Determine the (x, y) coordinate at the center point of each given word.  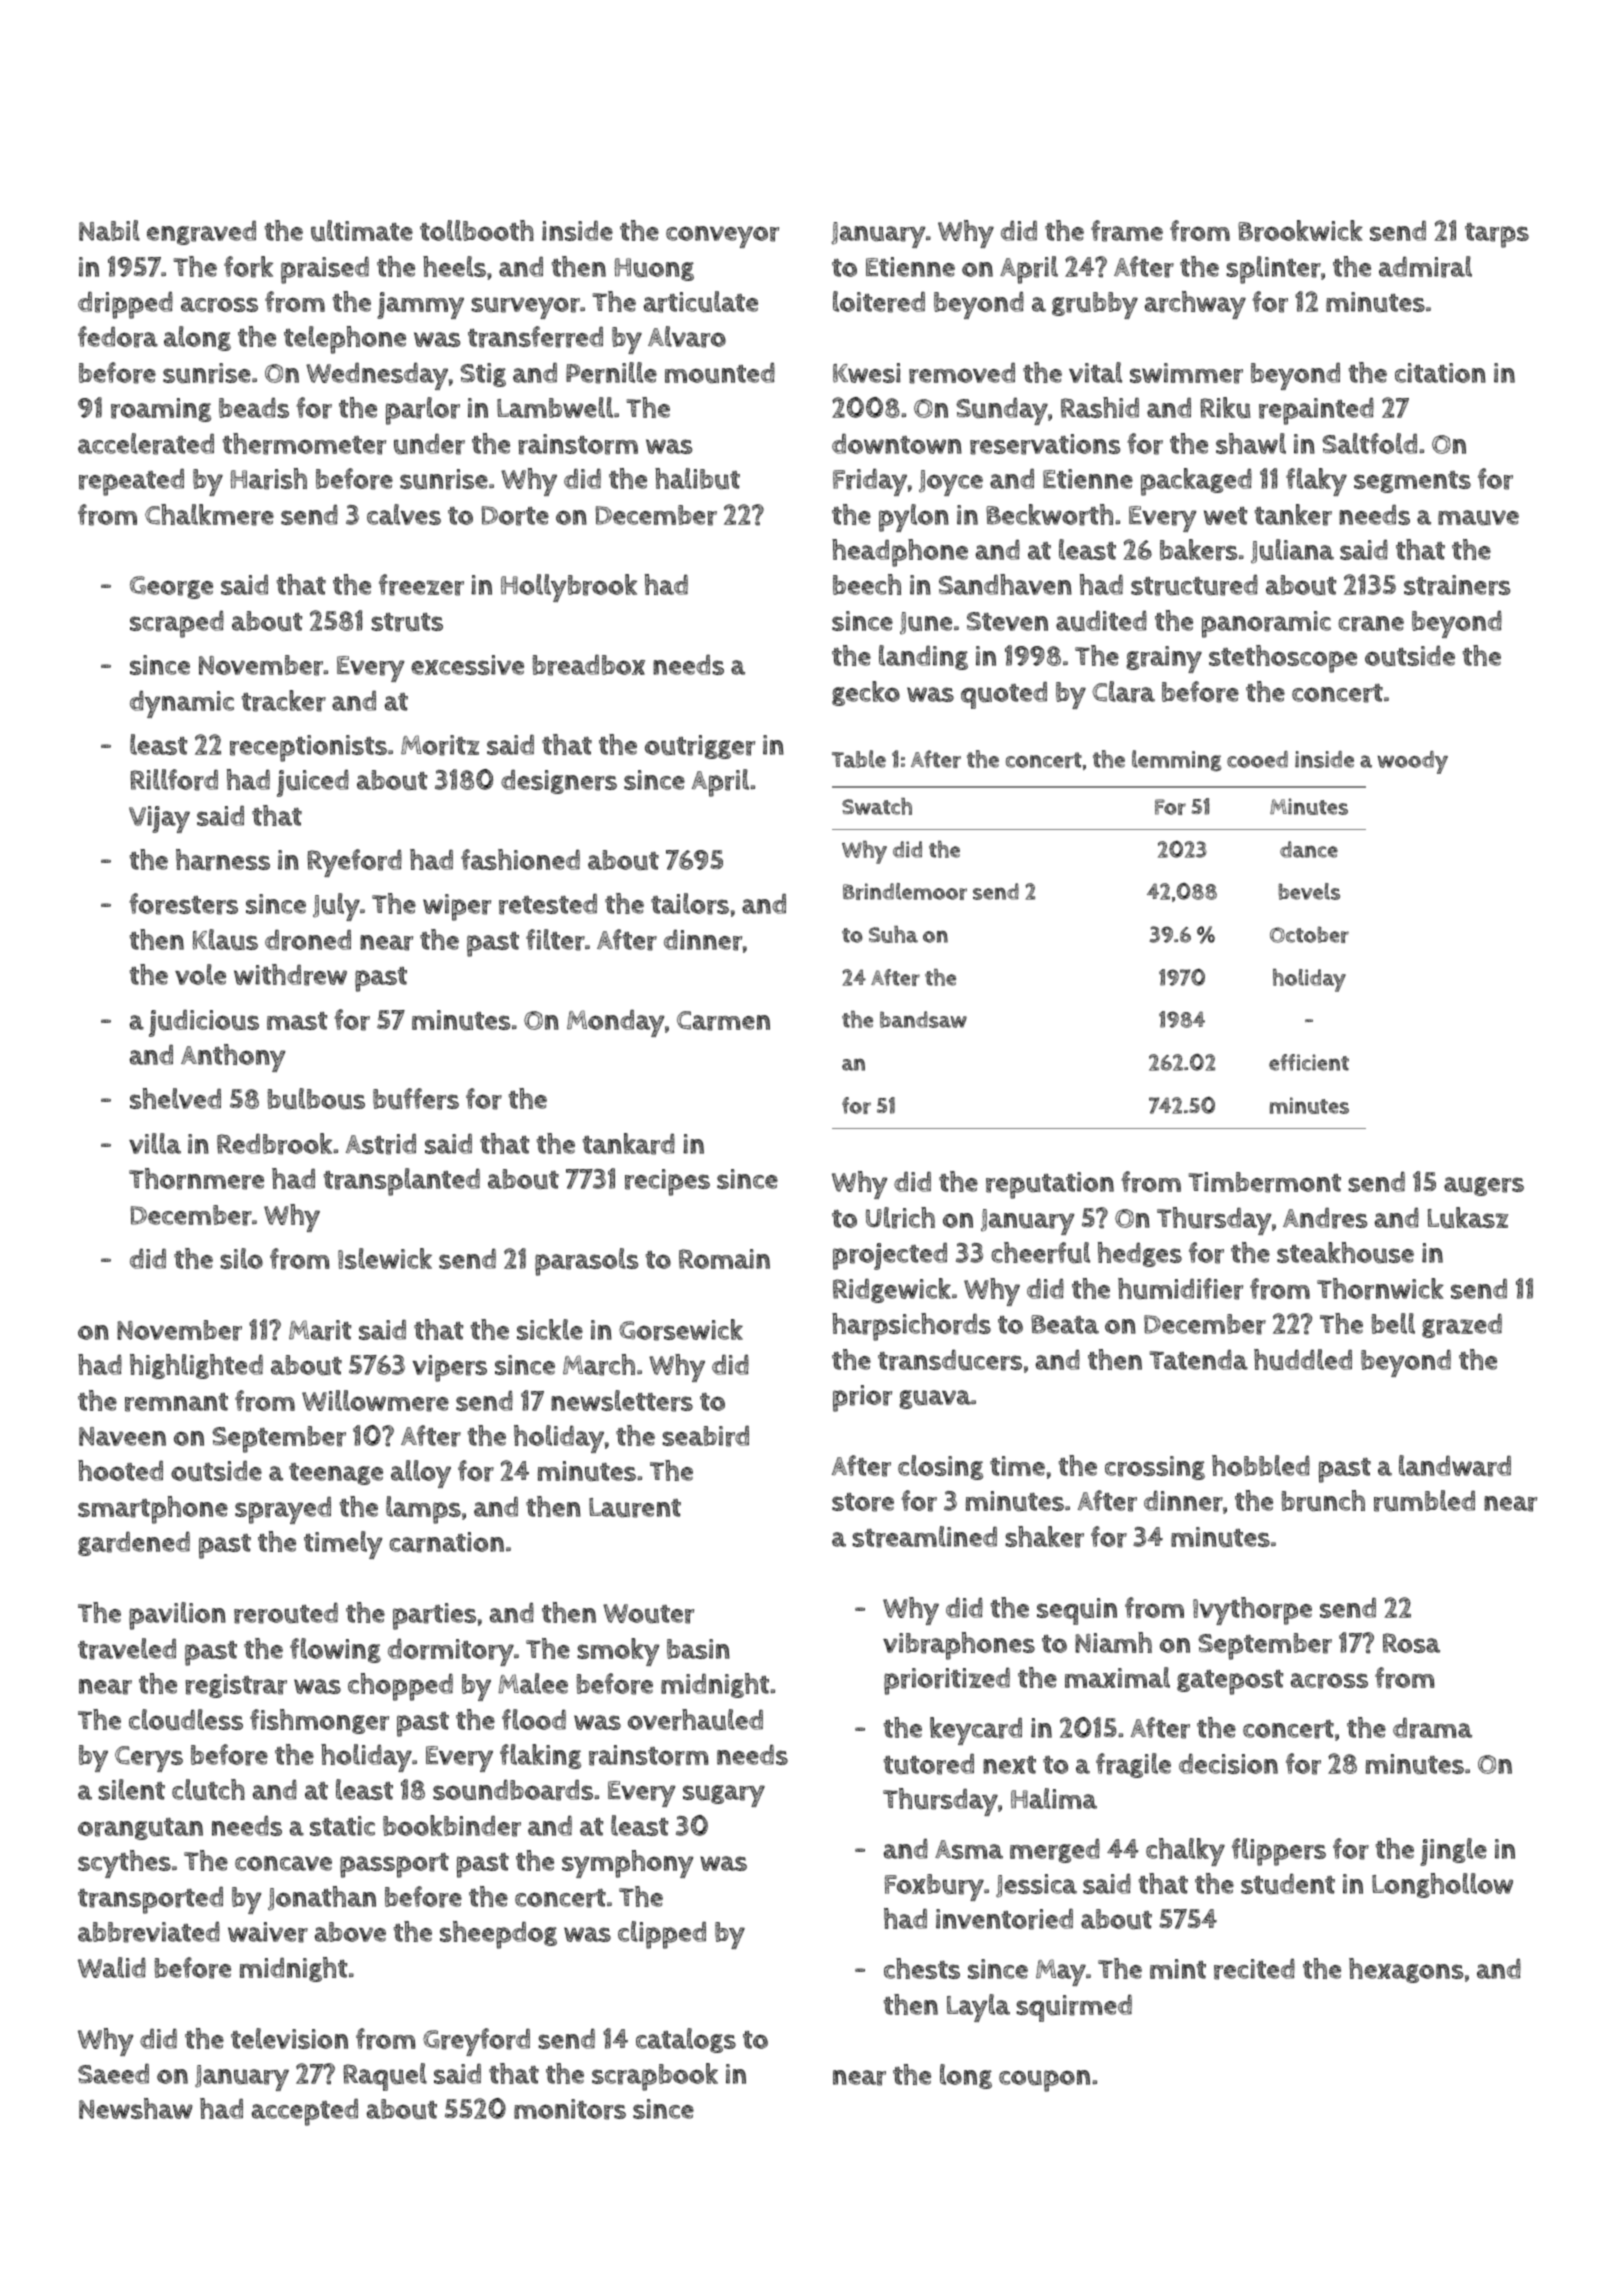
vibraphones (959, 1646)
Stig (483, 375)
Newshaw (136, 2108)
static (342, 1826)
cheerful (1040, 1253)
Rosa (1411, 1643)
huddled (1303, 1360)
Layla (978, 2008)
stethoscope (1283, 659)
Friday (870, 482)
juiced (313, 783)
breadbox (588, 665)
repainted (1316, 411)
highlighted (196, 1366)
